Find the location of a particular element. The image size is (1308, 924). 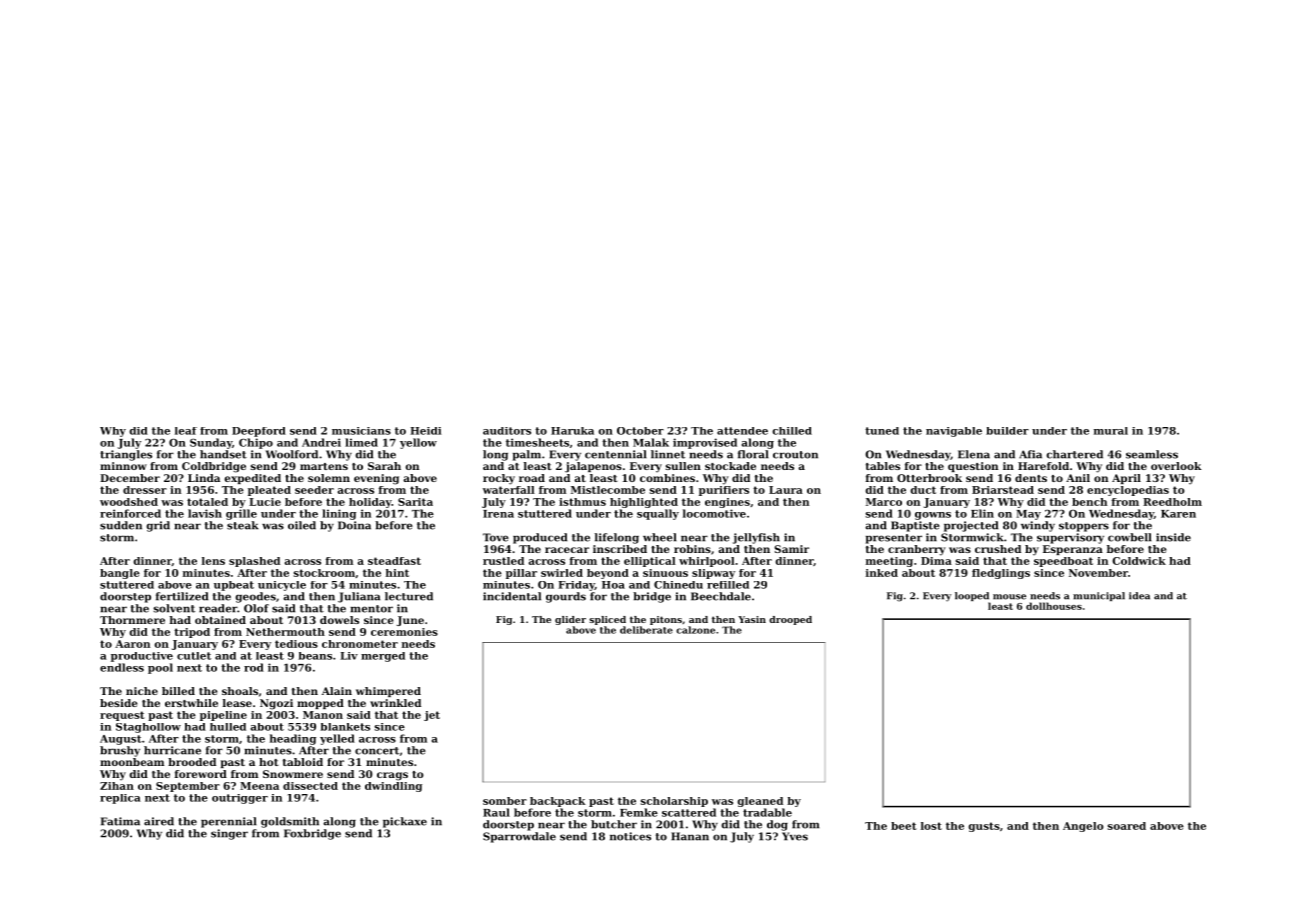

singer is located at coordinates (229, 834).
